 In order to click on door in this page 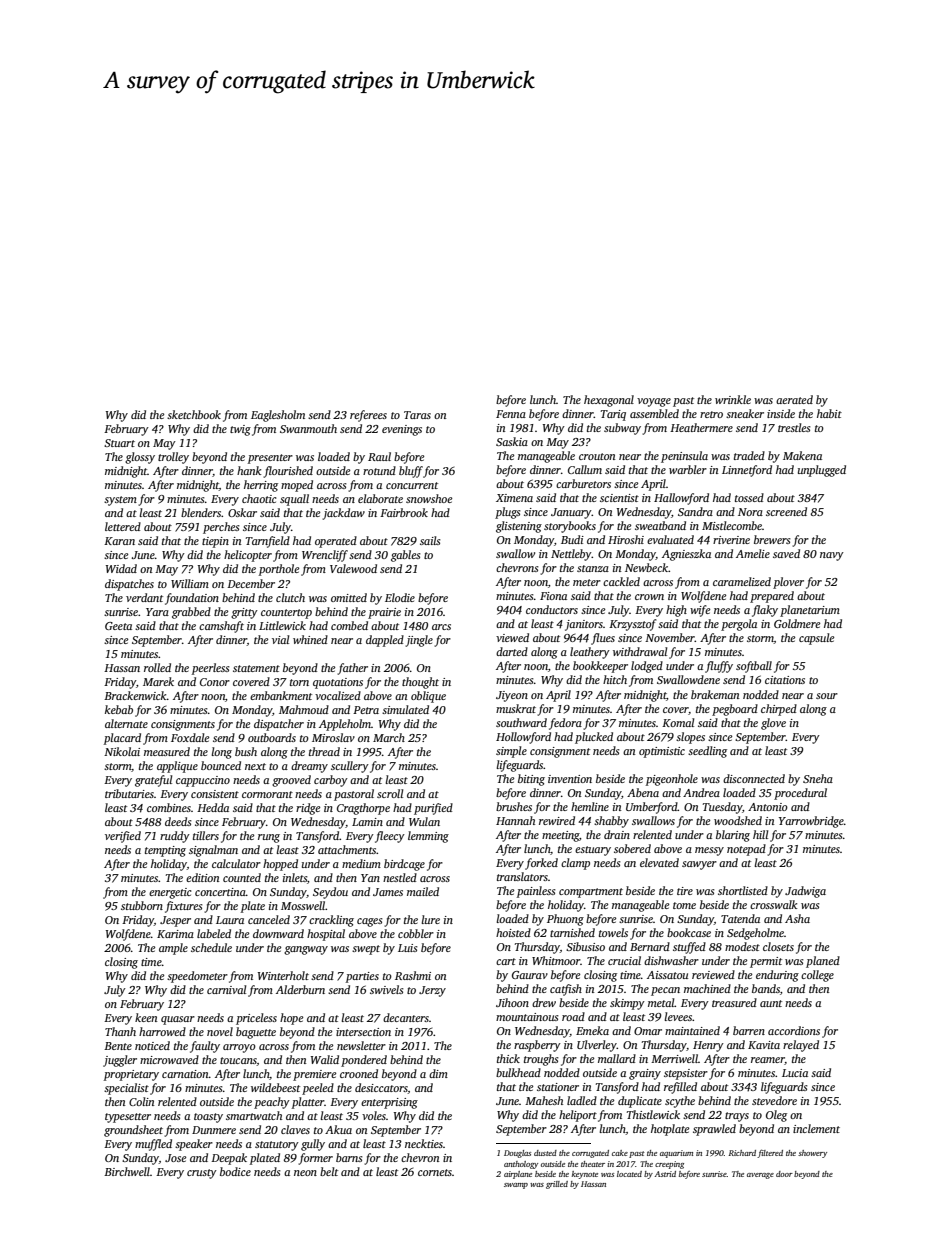, I will do `click(784, 1174)`.
